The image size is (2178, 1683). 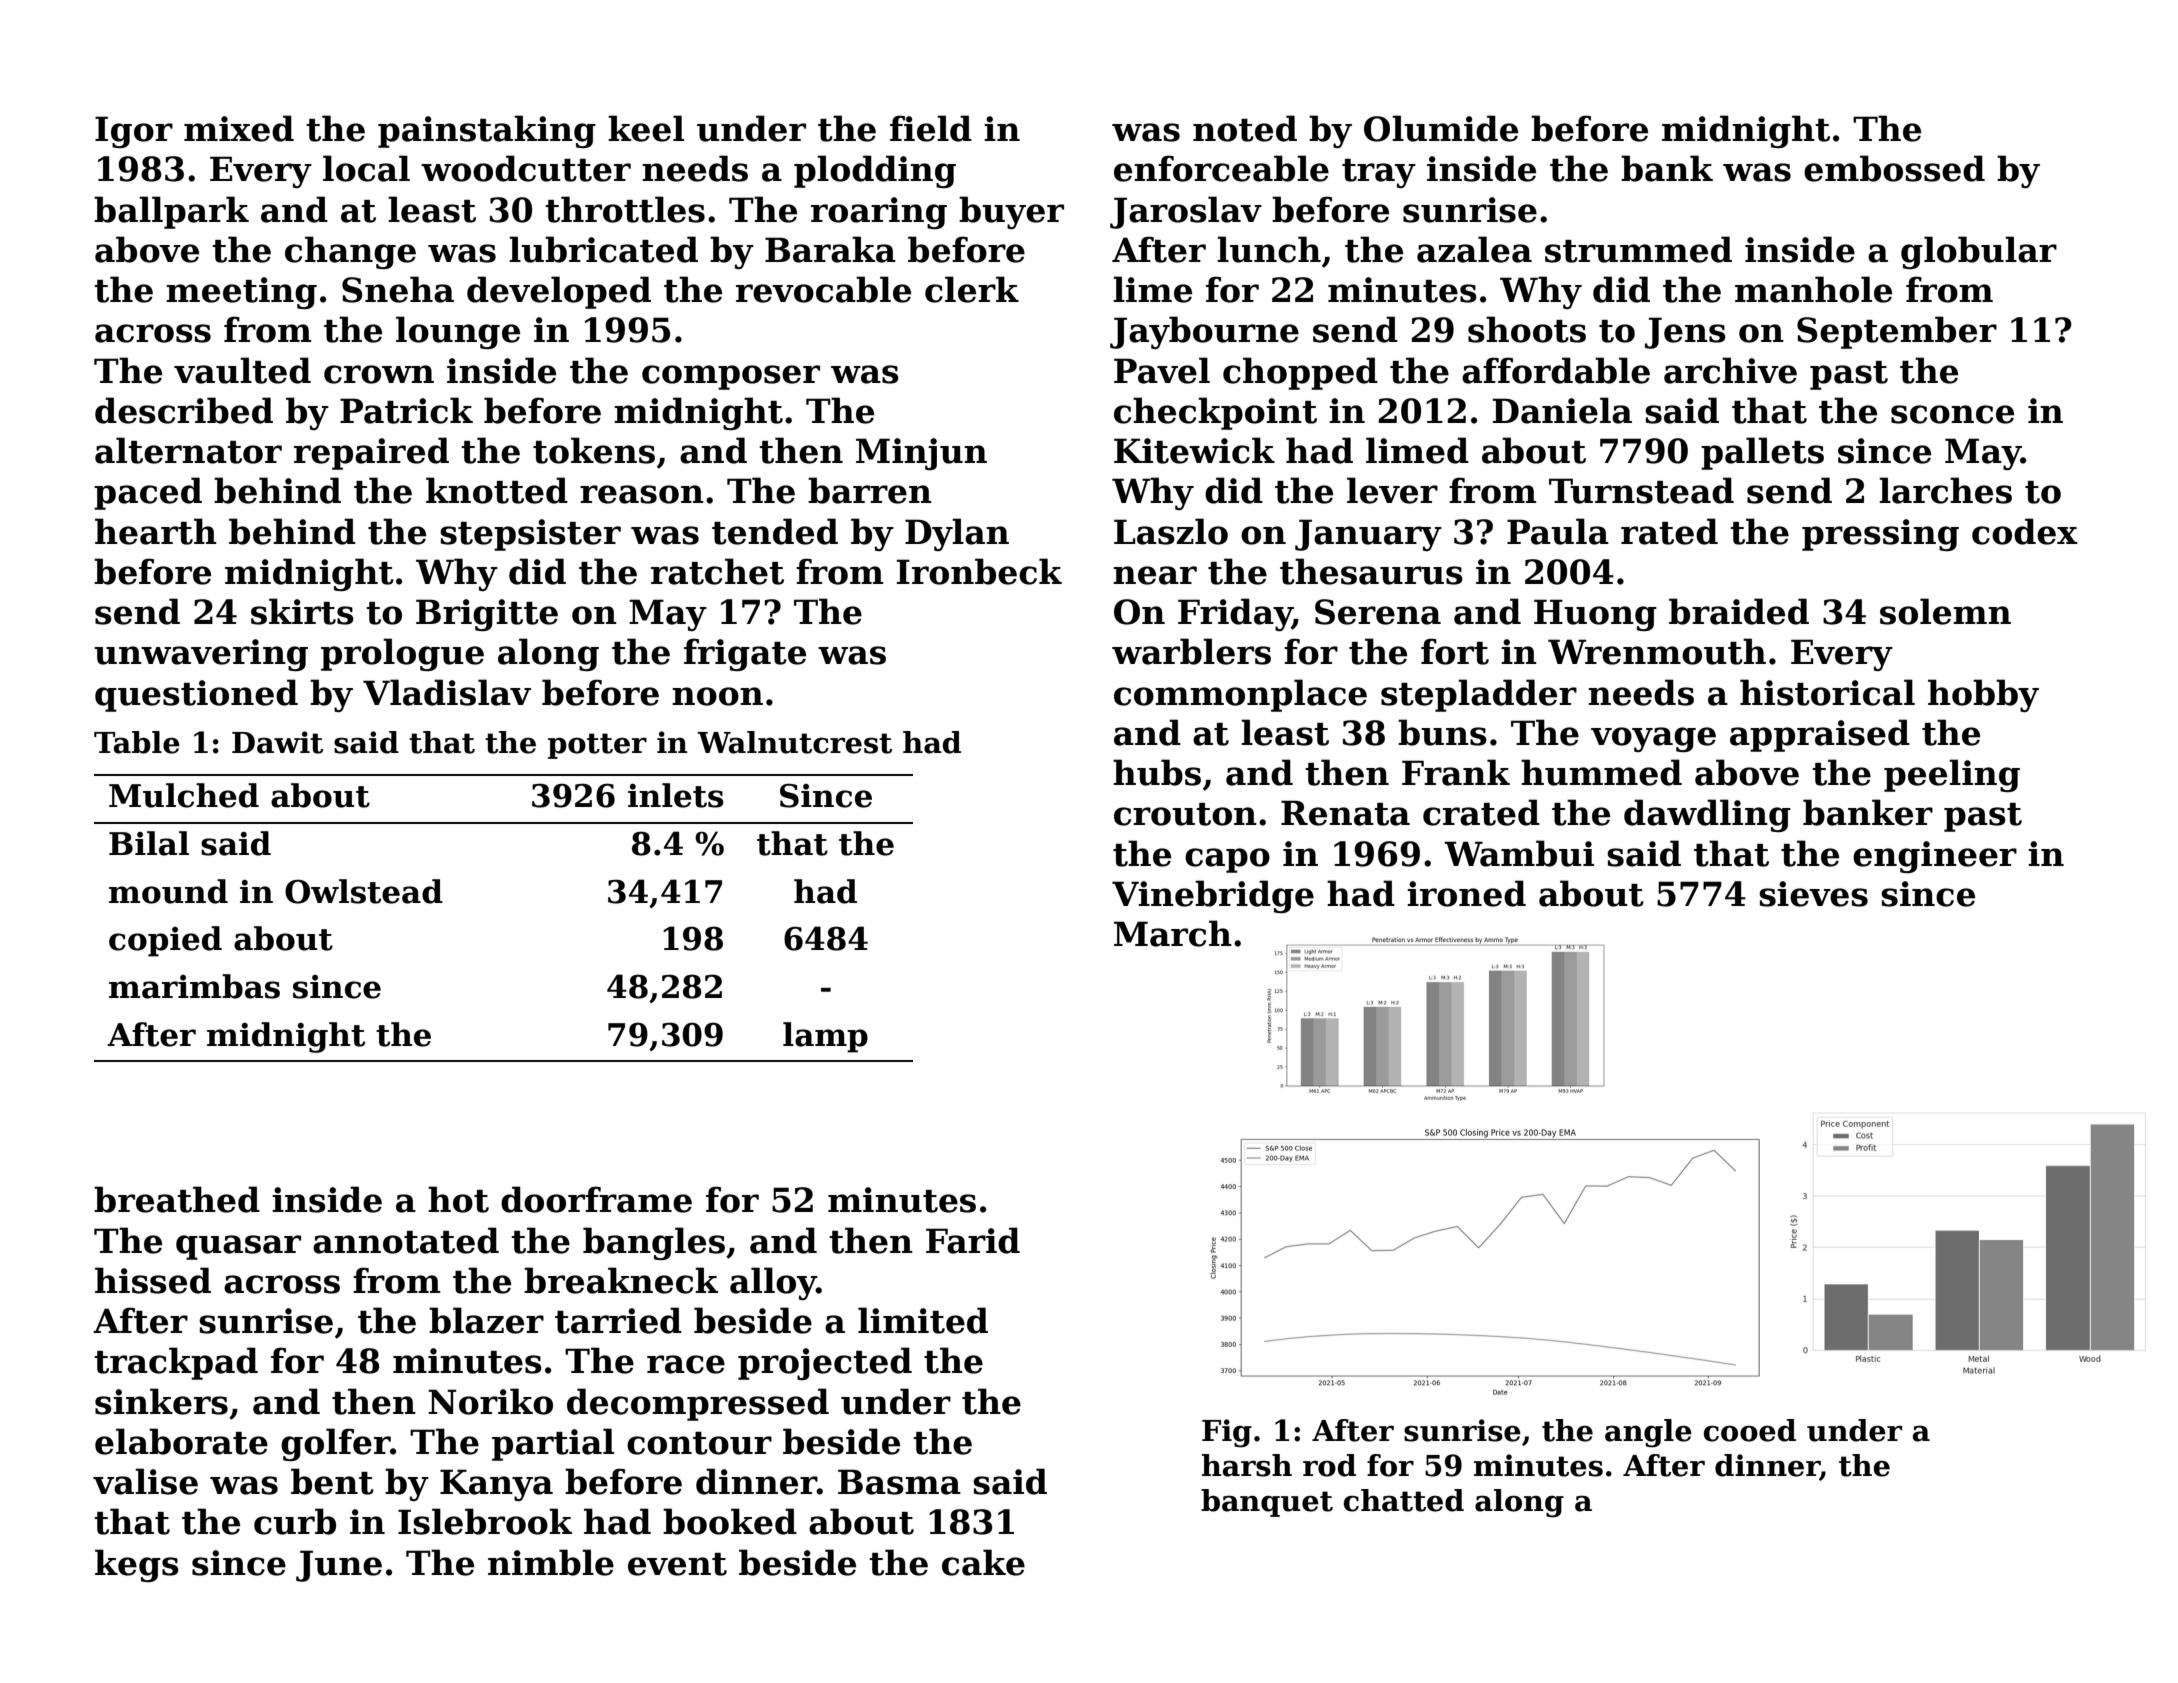 I want to click on cooed, so click(x=1750, y=1430).
